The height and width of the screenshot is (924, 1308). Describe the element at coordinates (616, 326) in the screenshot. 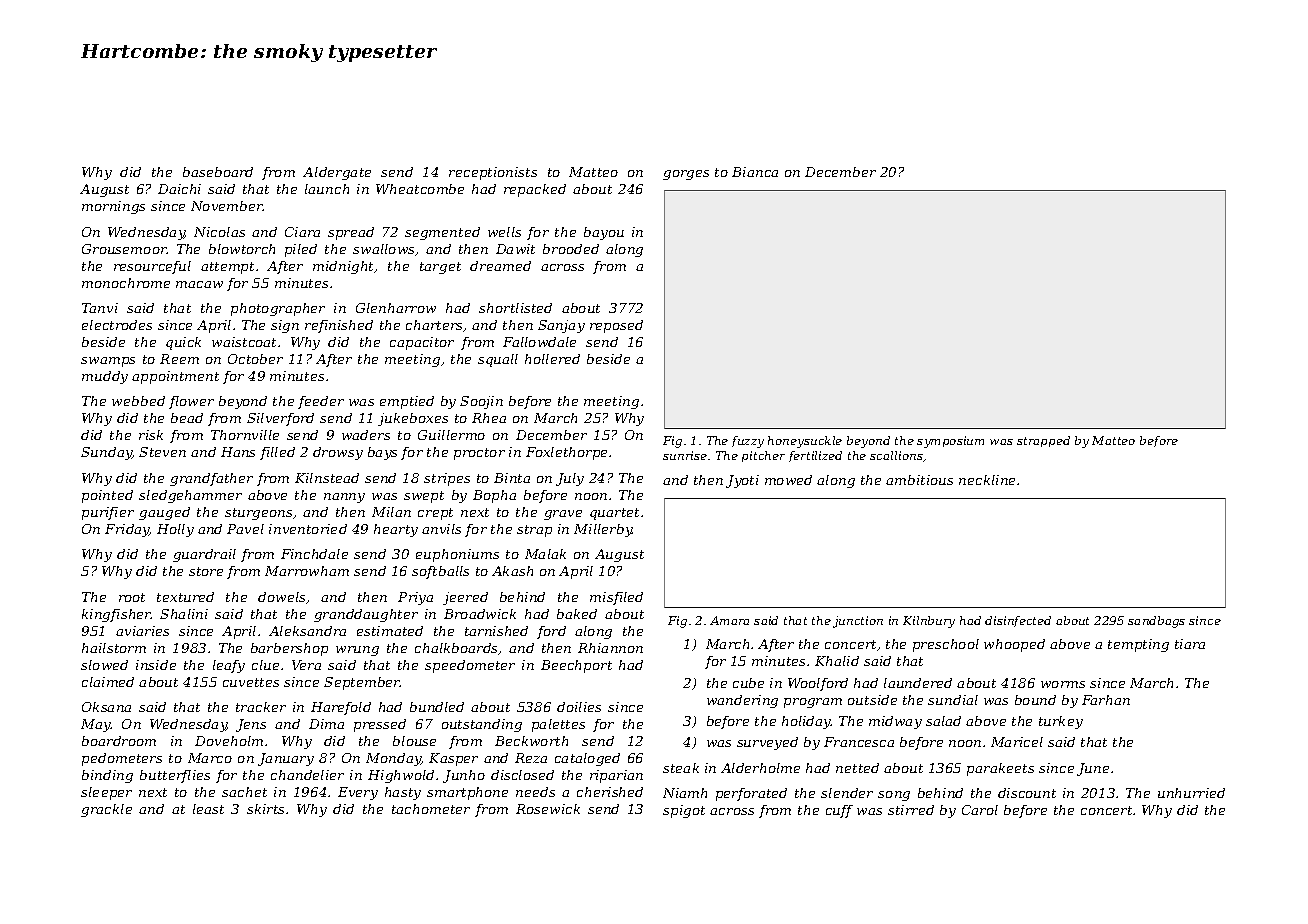

I see `reposed` at that location.
